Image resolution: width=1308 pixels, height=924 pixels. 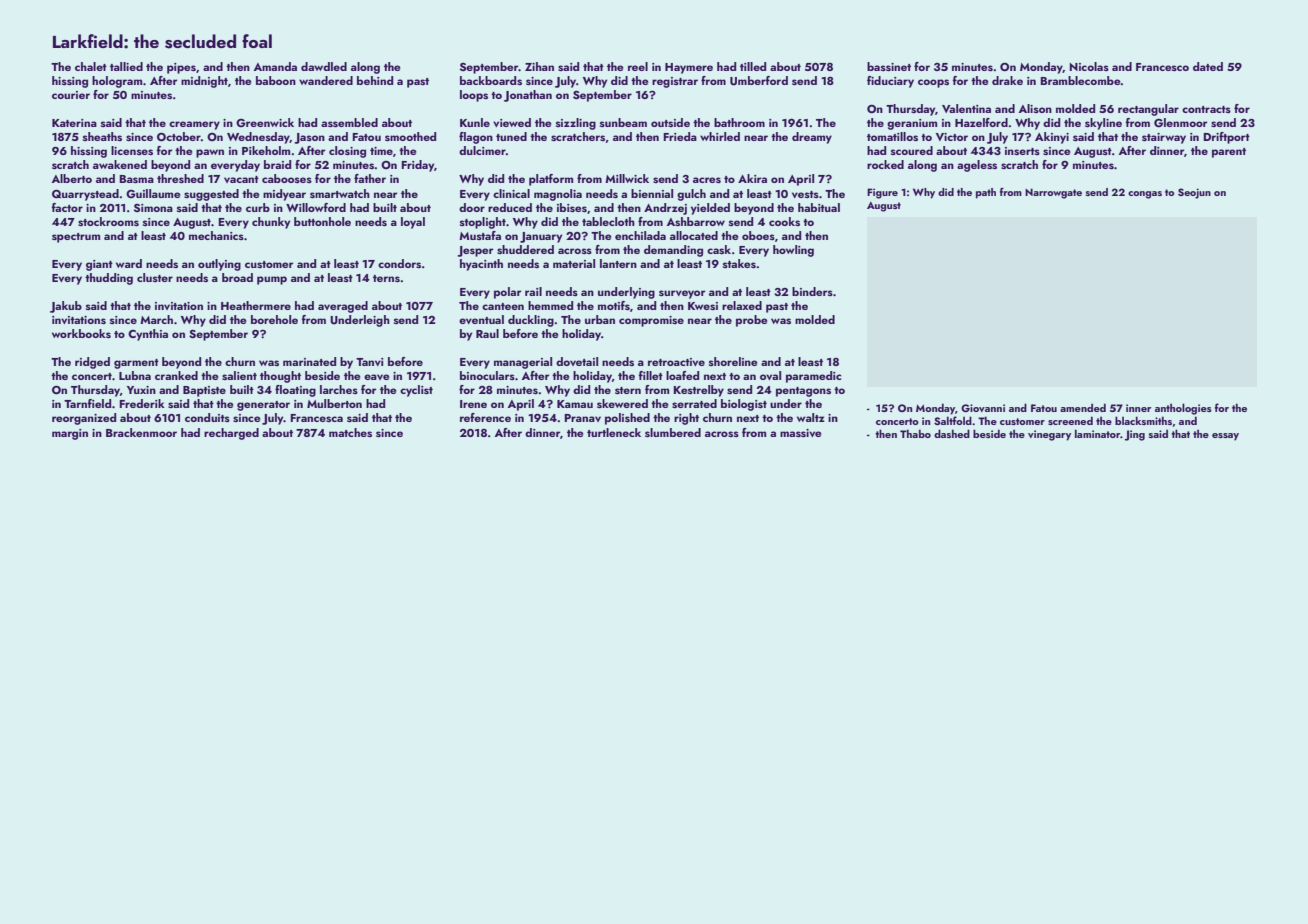 I want to click on Jonathan, so click(x=528, y=96).
